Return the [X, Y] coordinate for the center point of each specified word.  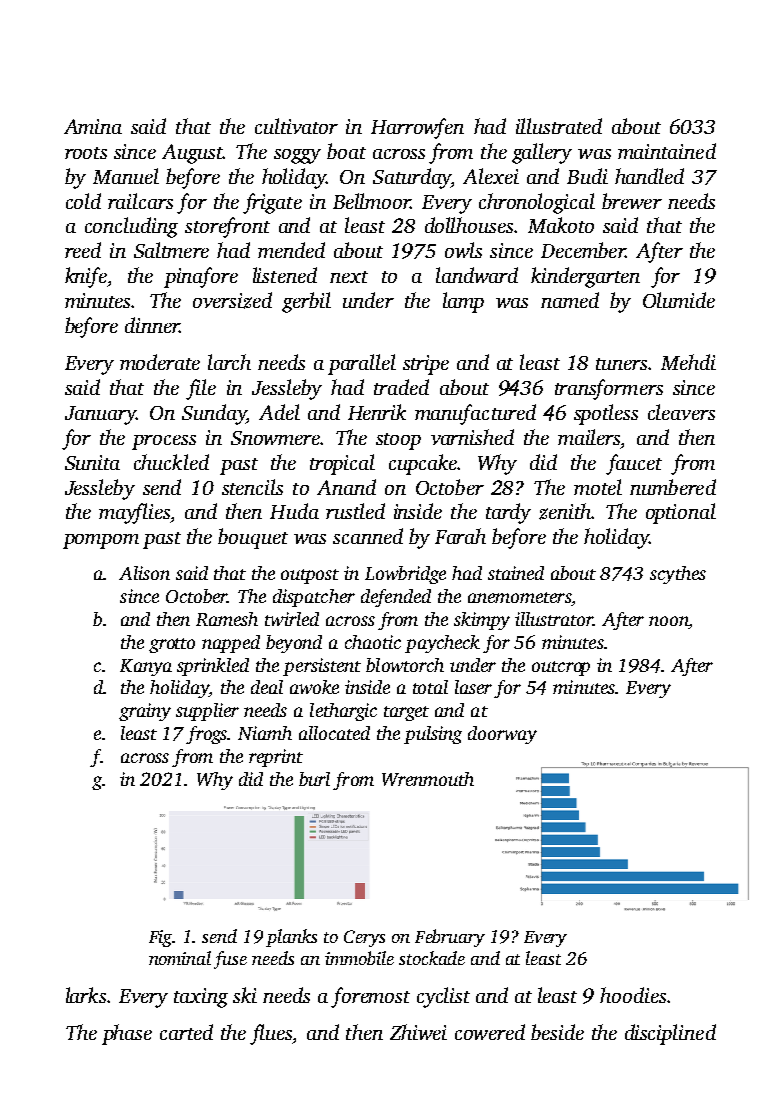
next [349, 277]
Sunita [92, 462]
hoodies [633, 995]
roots [86, 153]
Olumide [679, 300]
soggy [297, 156]
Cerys [364, 938]
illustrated [559, 126]
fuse [230, 960]
